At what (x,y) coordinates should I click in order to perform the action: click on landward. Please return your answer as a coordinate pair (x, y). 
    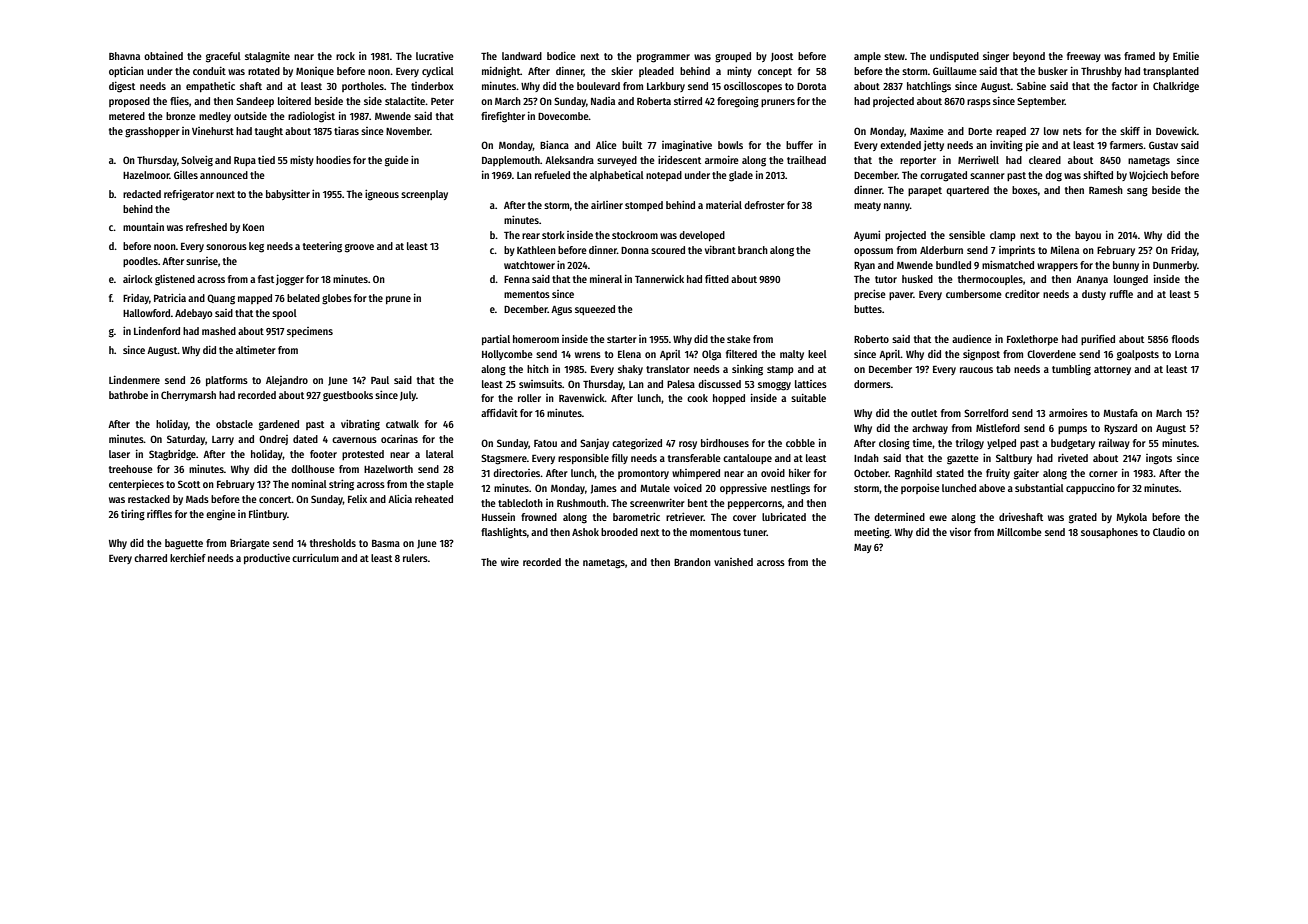
    Looking at the image, I should click on (522, 56).
